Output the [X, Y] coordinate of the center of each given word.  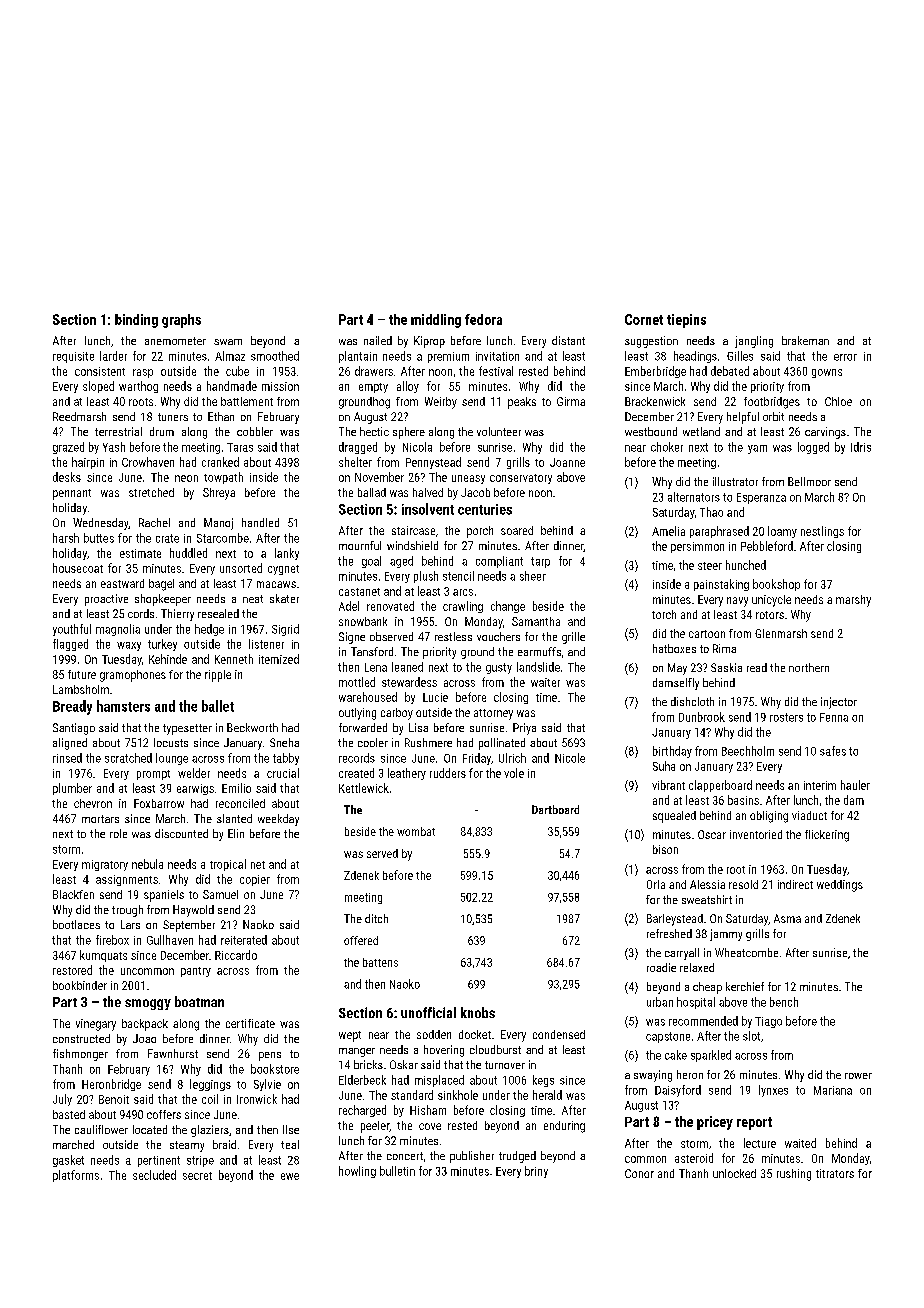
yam [757, 449]
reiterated [244, 940]
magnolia [118, 630]
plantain [358, 357]
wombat [416, 831]
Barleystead [675, 920]
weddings [840, 886]
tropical [228, 865]
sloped [98, 387]
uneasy [468, 479]
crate [167, 538]
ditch [376, 918]
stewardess [409, 682]
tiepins [686, 321]
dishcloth [692, 701]
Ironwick [257, 1099]
